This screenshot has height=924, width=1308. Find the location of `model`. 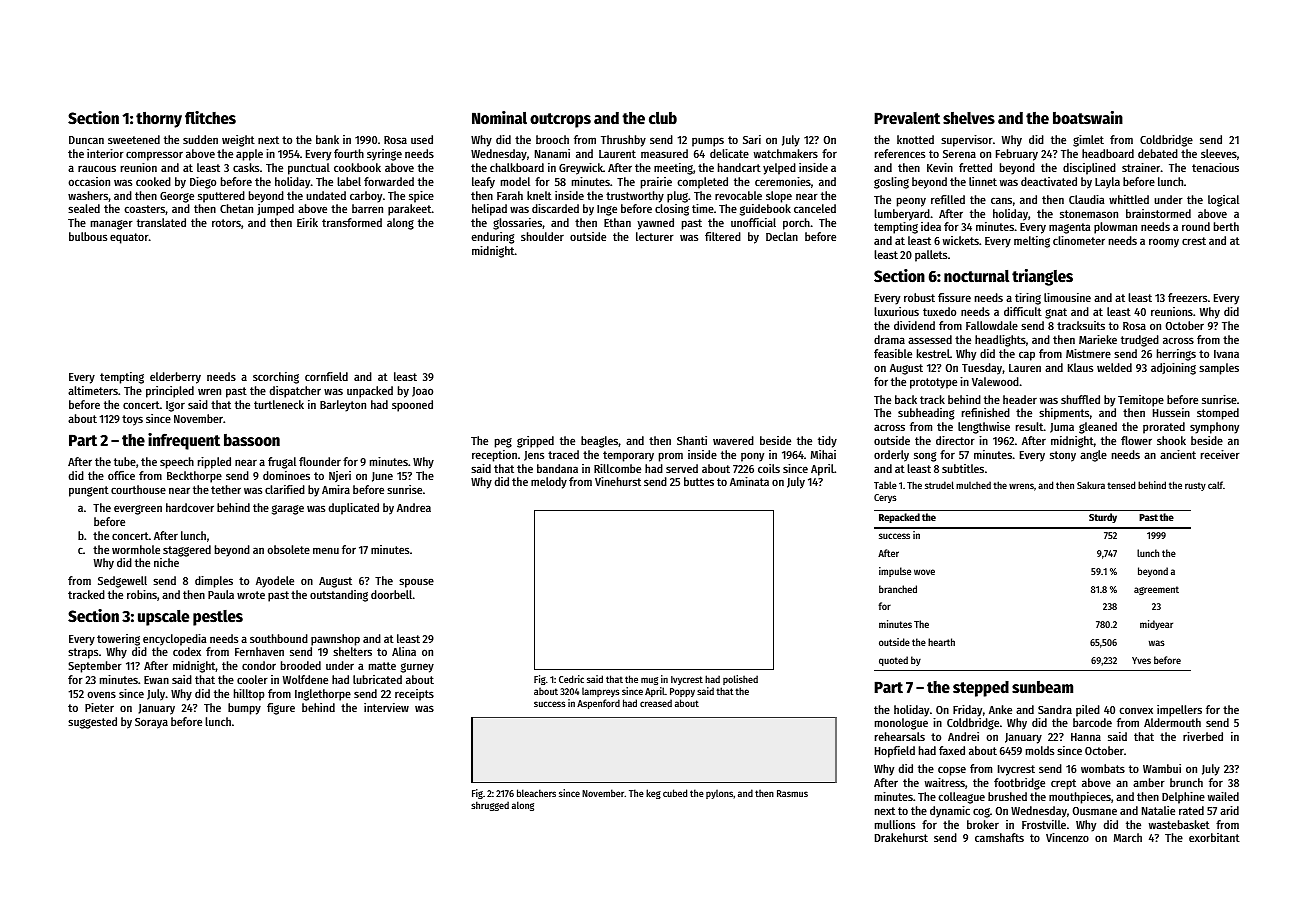

model is located at coordinates (515, 181).
